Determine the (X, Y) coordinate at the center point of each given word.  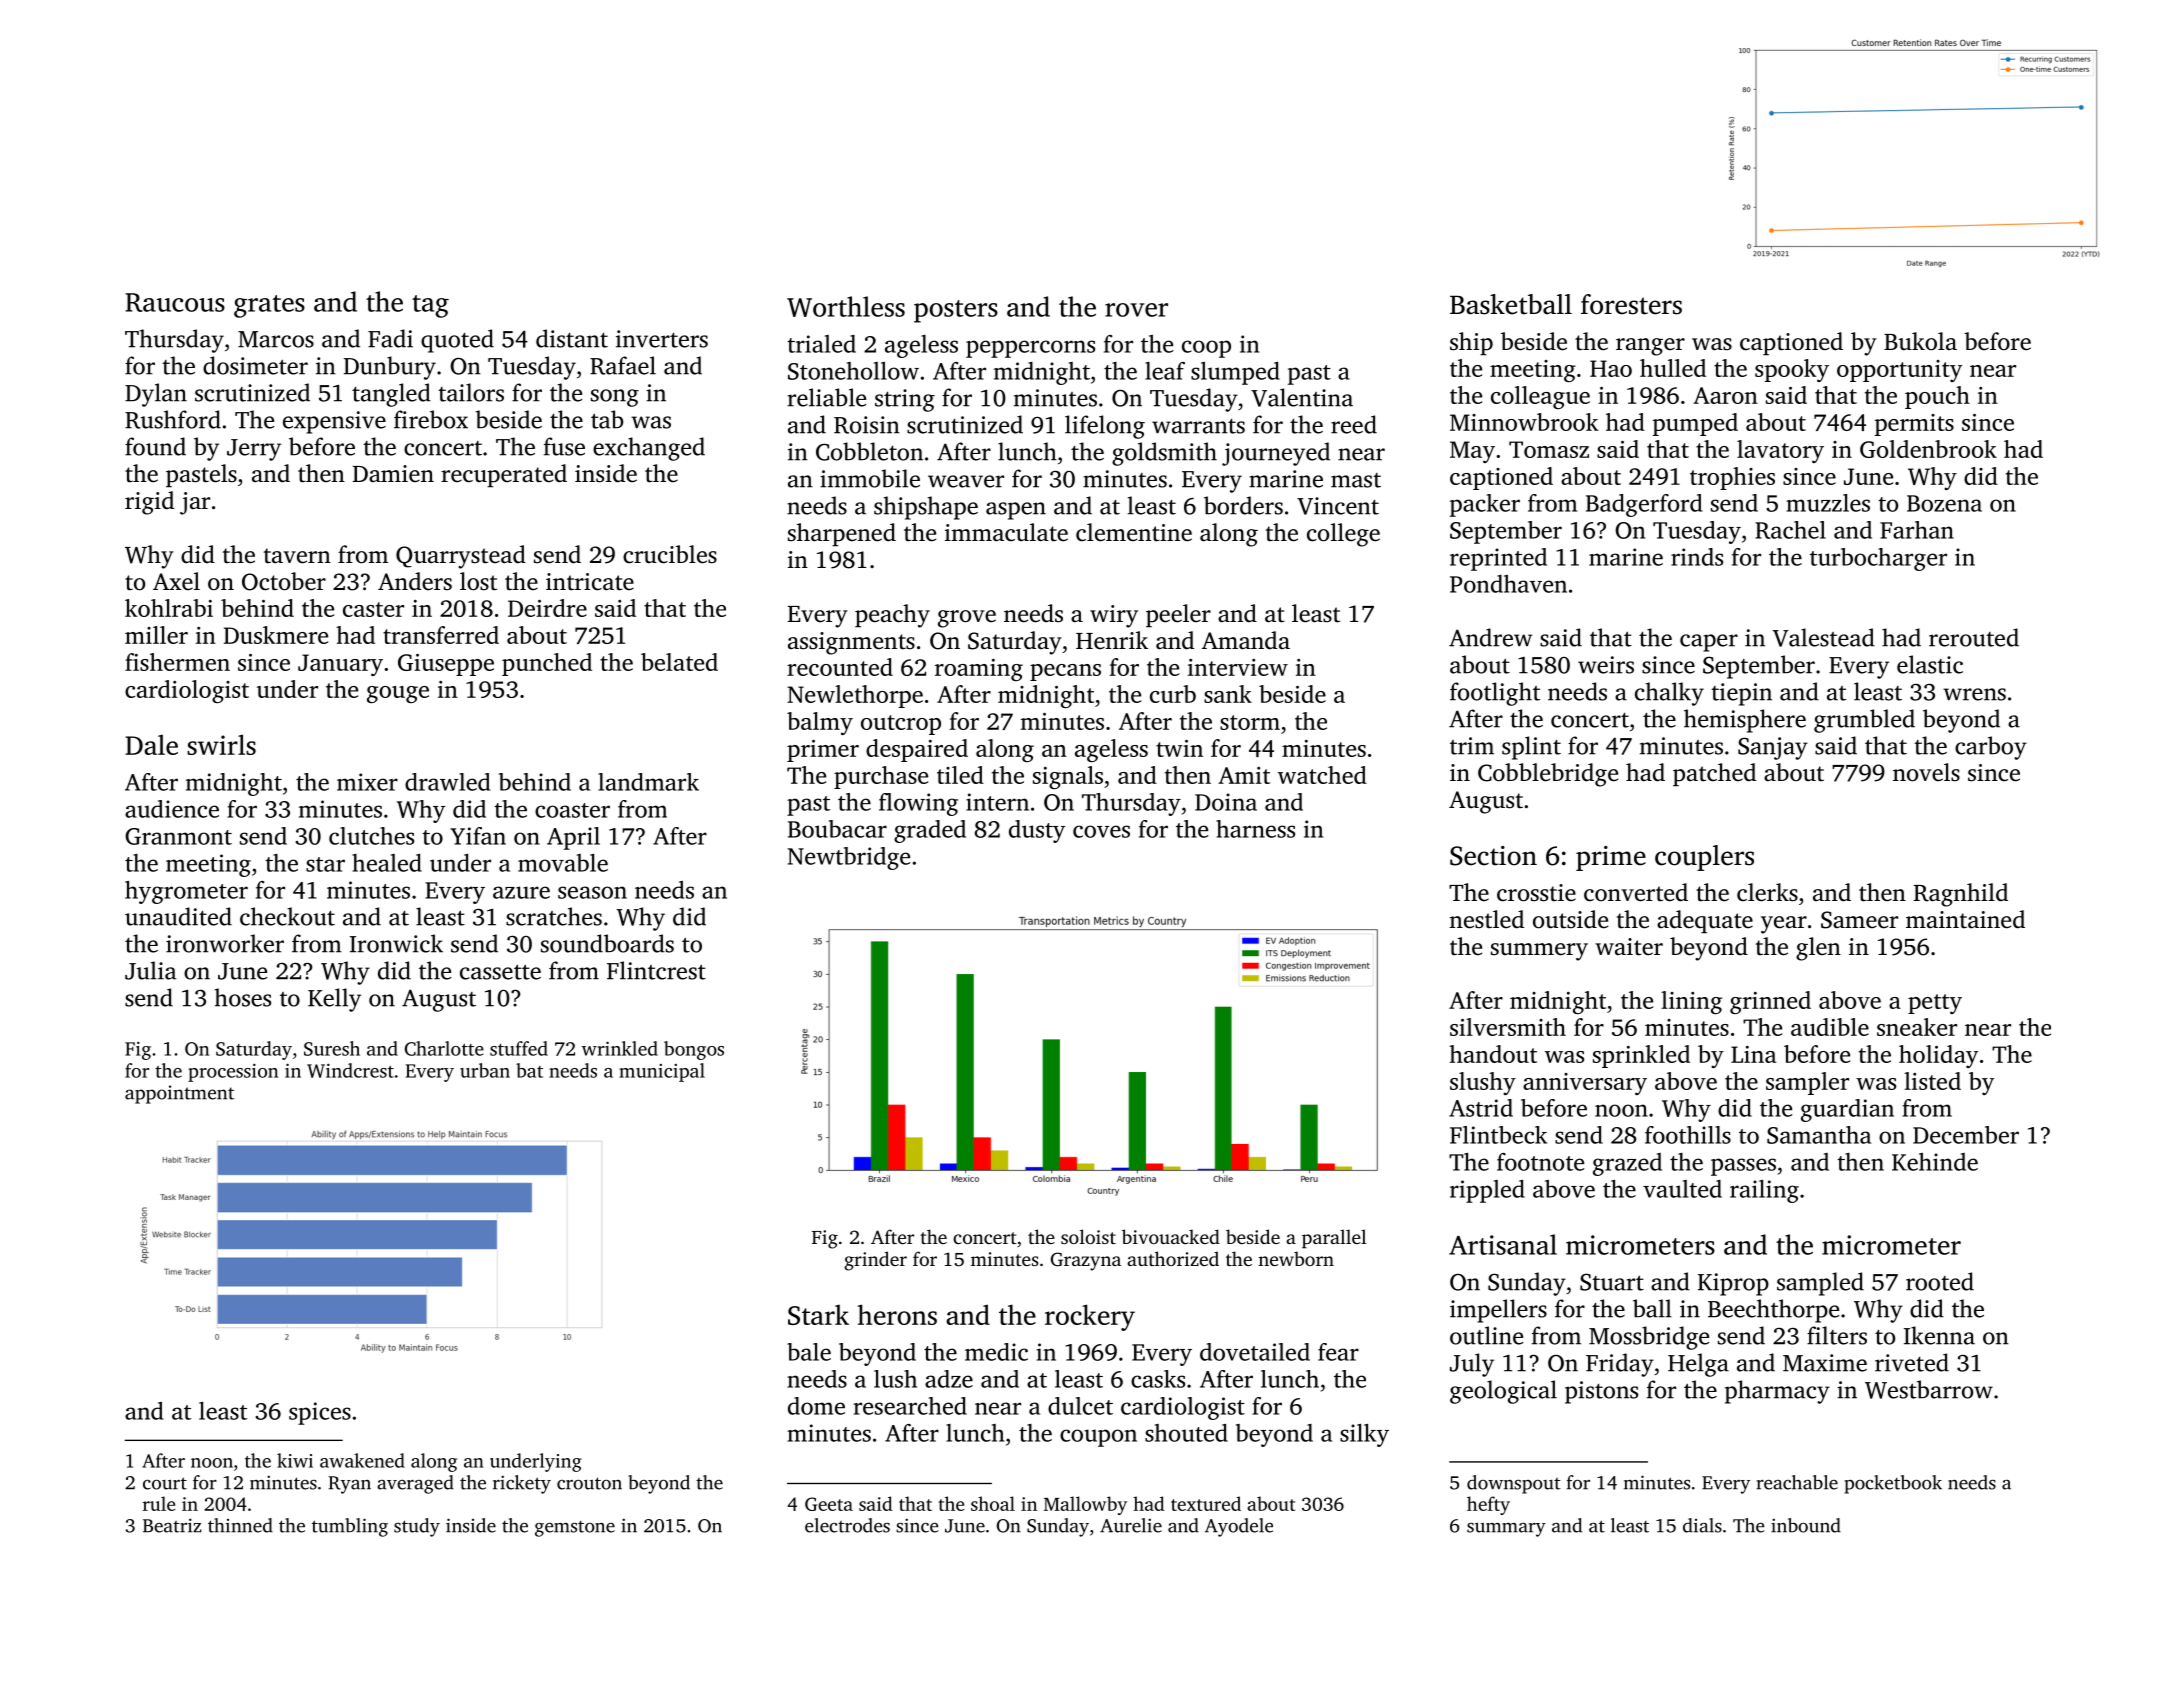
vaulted (1682, 1189)
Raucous (175, 302)
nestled (1486, 919)
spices (320, 1413)
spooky (1792, 370)
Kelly (334, 1000)
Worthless (846, 306)
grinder (875, 1261)
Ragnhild (1961, 895)
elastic (1930, 664)
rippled (1487, 1191)
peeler (1178, 615)
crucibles (670, 554)
